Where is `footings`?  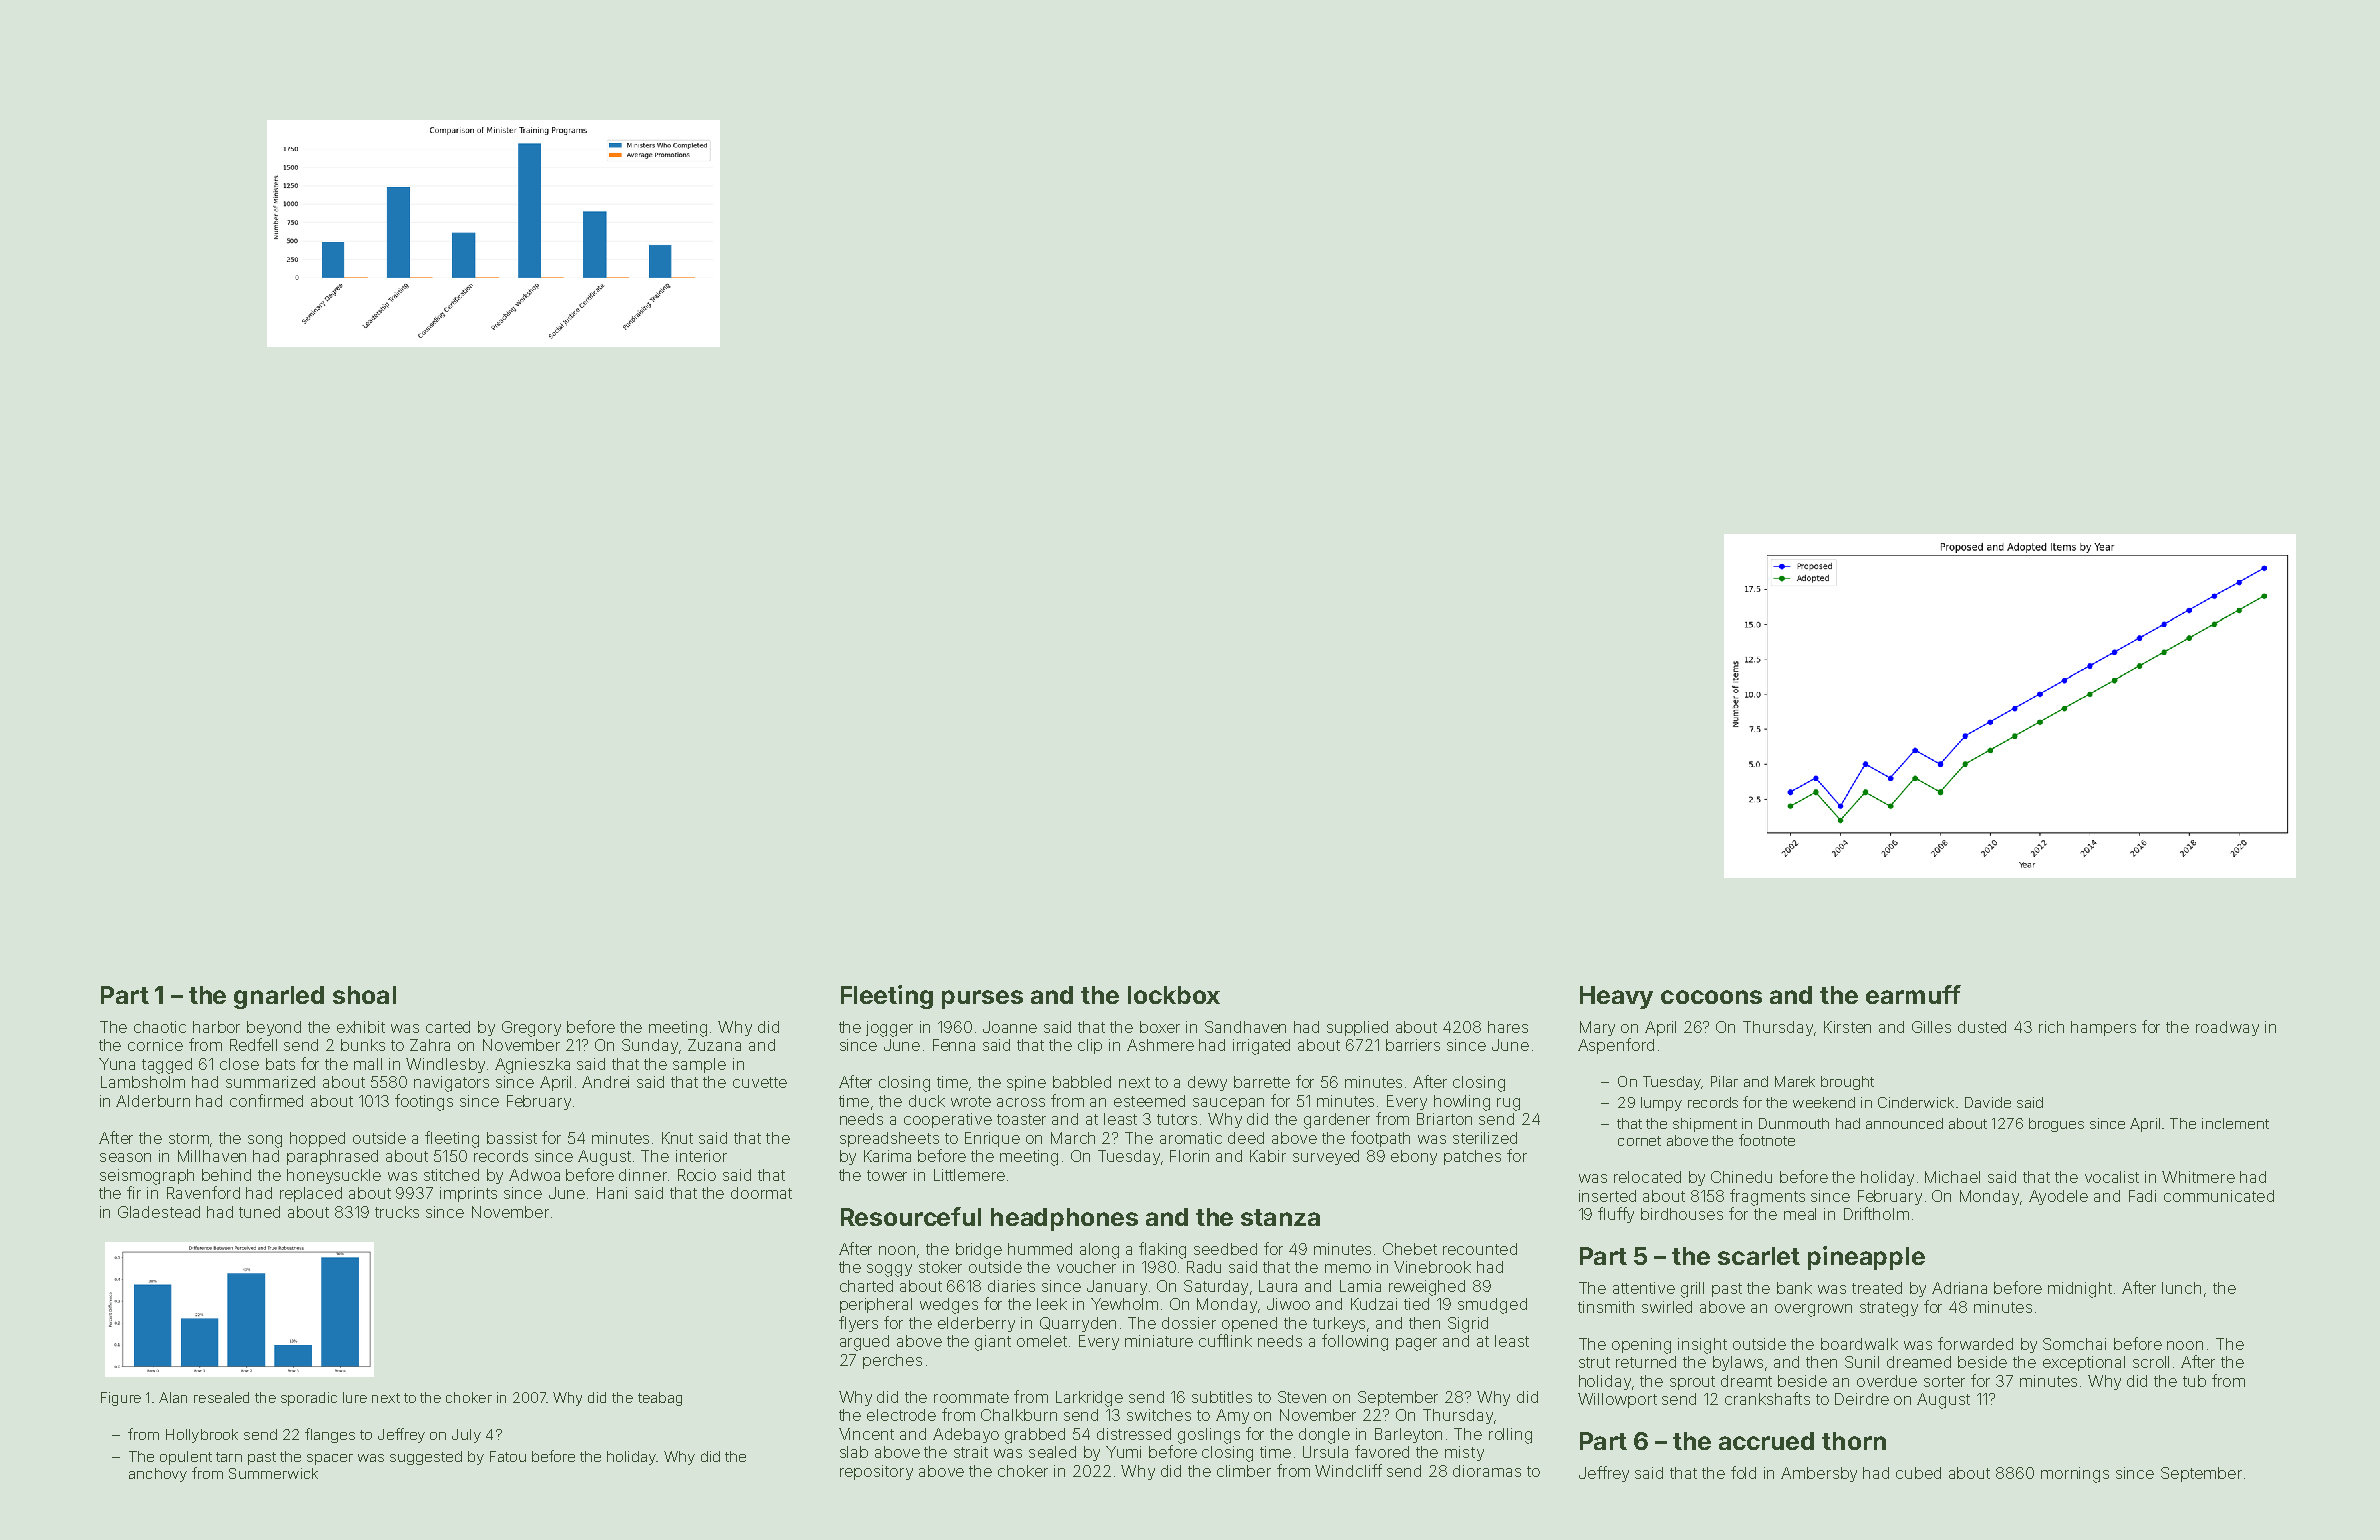 footings is located at coordinates (424, 1102).
